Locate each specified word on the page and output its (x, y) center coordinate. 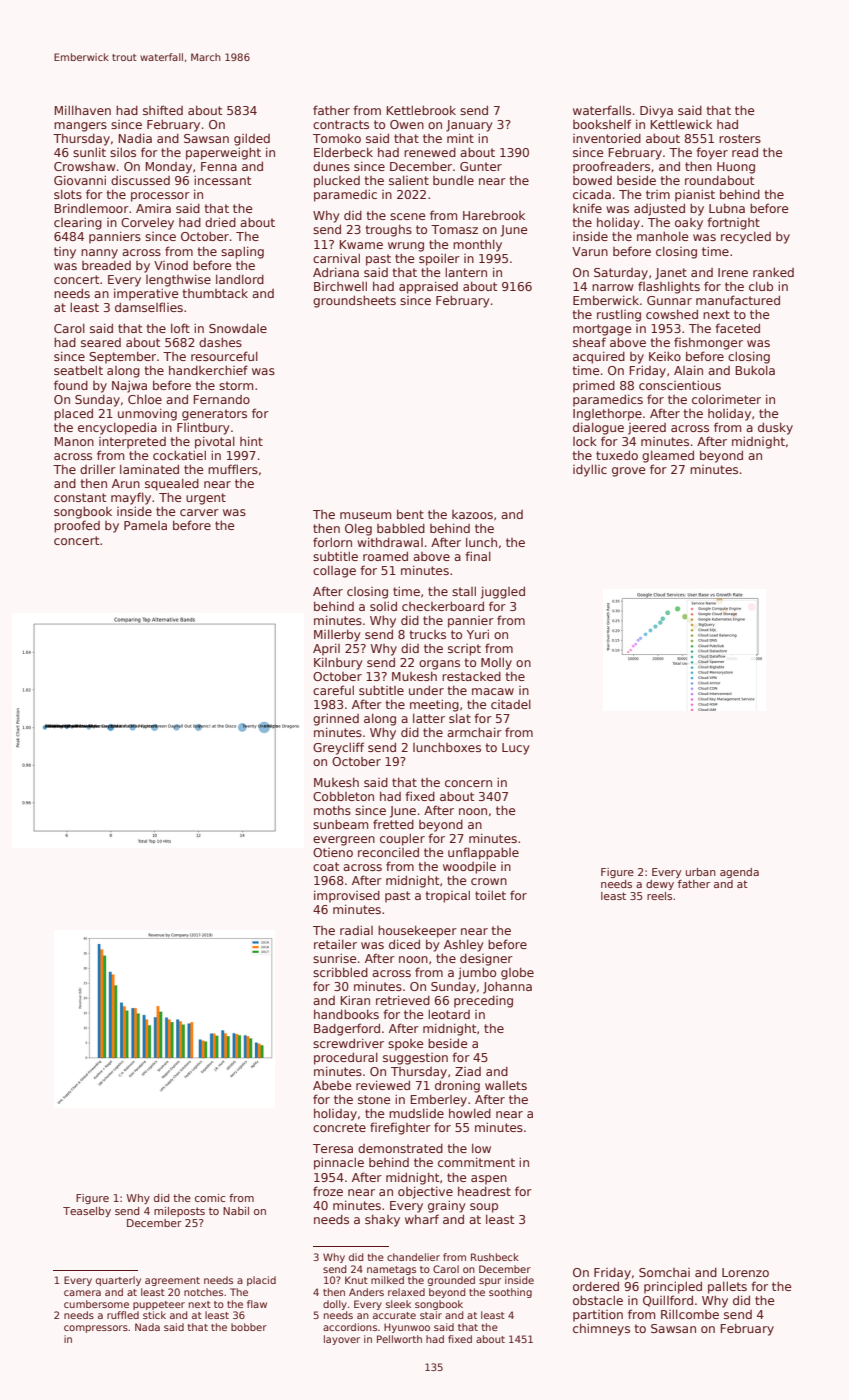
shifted (163, 110)
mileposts (179, 1212)
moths (332, 810)
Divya (656, 111)
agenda (739, 873)
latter (429, 718)
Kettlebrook (421, 110)
